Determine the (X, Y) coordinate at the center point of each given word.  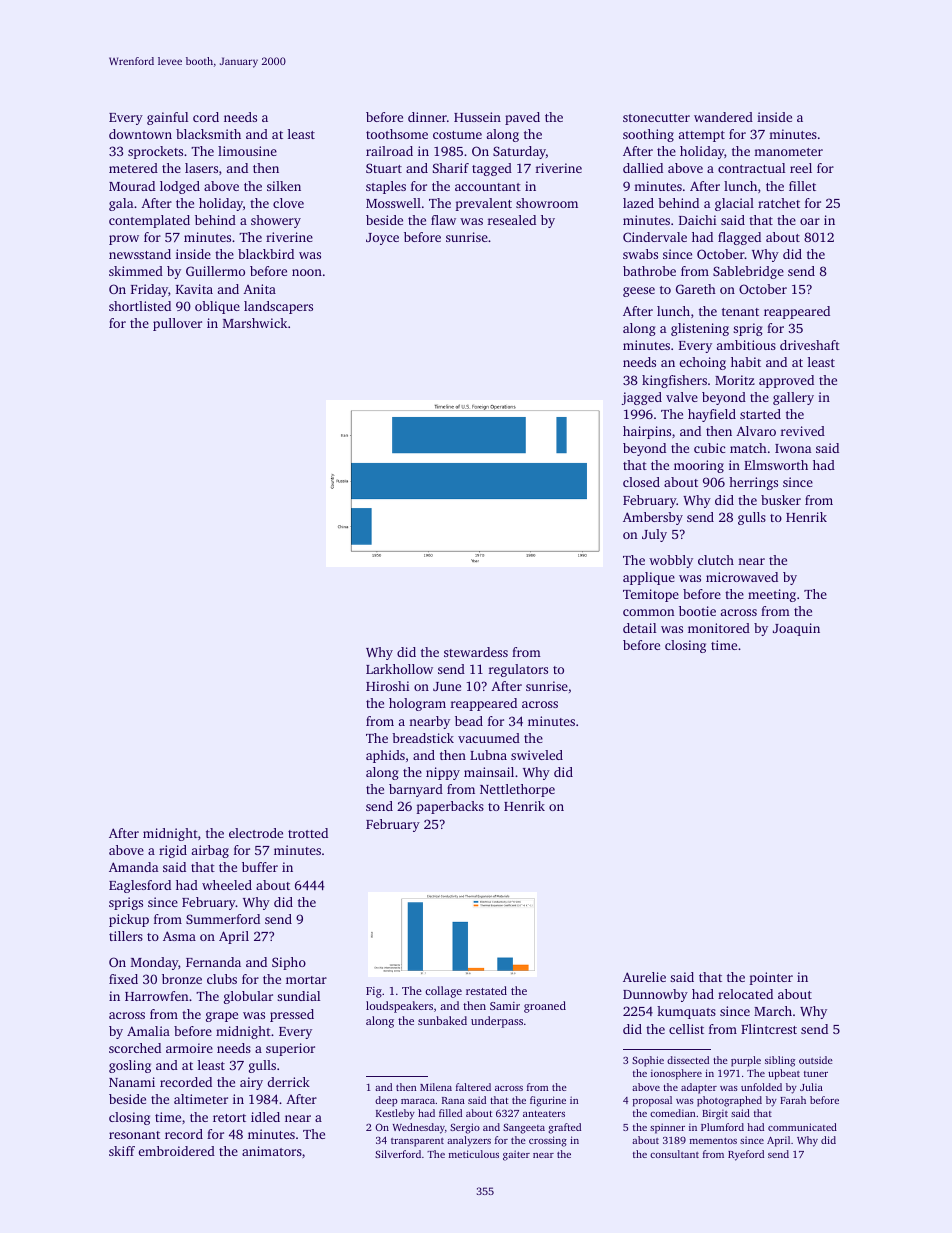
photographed (729, 1101)
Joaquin (796, 629)
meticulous (474, 1154)
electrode (256, 833)
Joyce (382, 239)
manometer (788, 152)
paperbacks (450, 807)
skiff (122, 1151)
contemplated (149, 221)
